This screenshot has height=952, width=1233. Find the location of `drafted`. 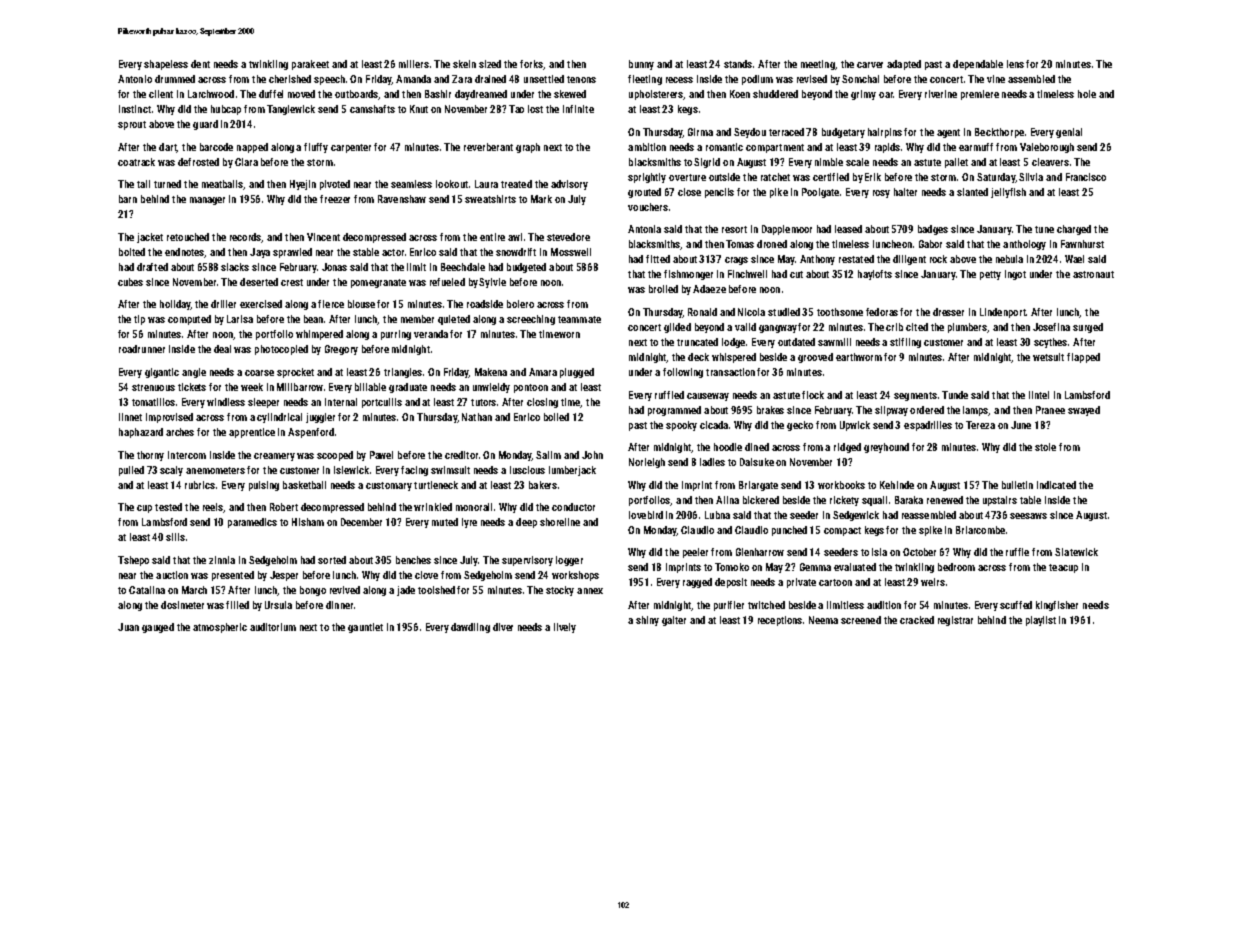

drafted is located at coordinates (152, 267).
